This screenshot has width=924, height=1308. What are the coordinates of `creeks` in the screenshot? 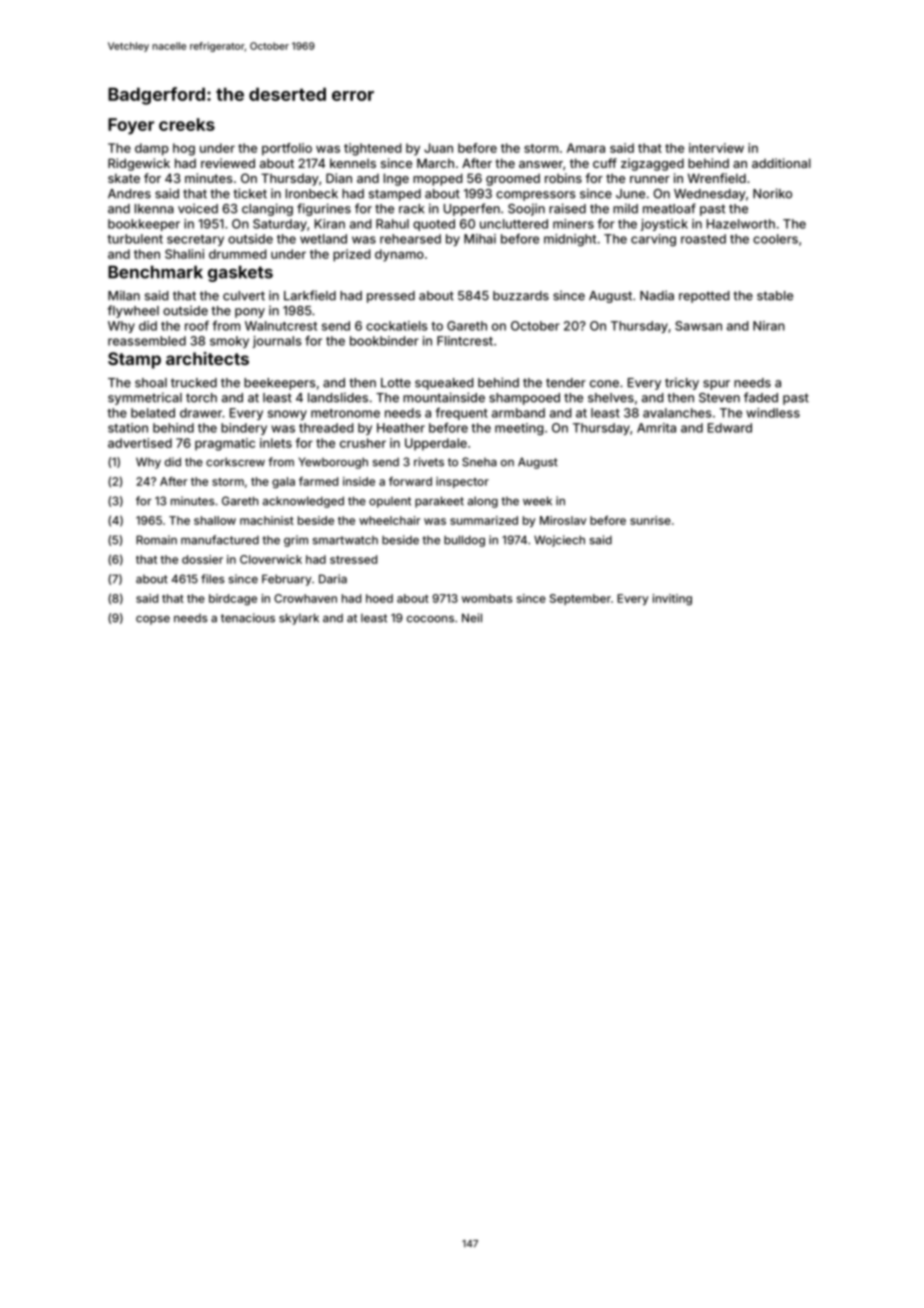 It's located at (187, 124).
